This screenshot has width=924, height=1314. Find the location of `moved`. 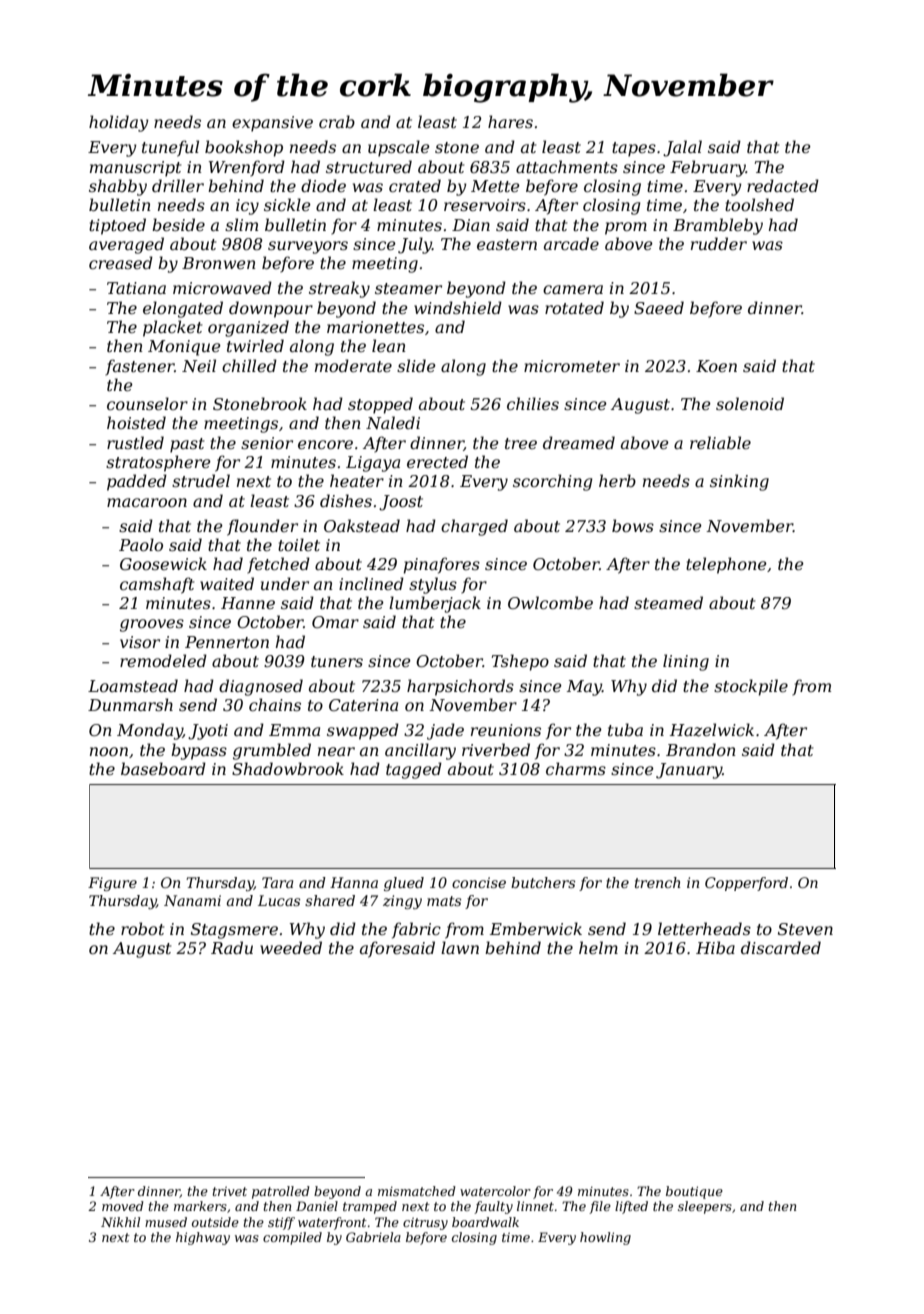

moved is located at coordinates (123, 1206).
